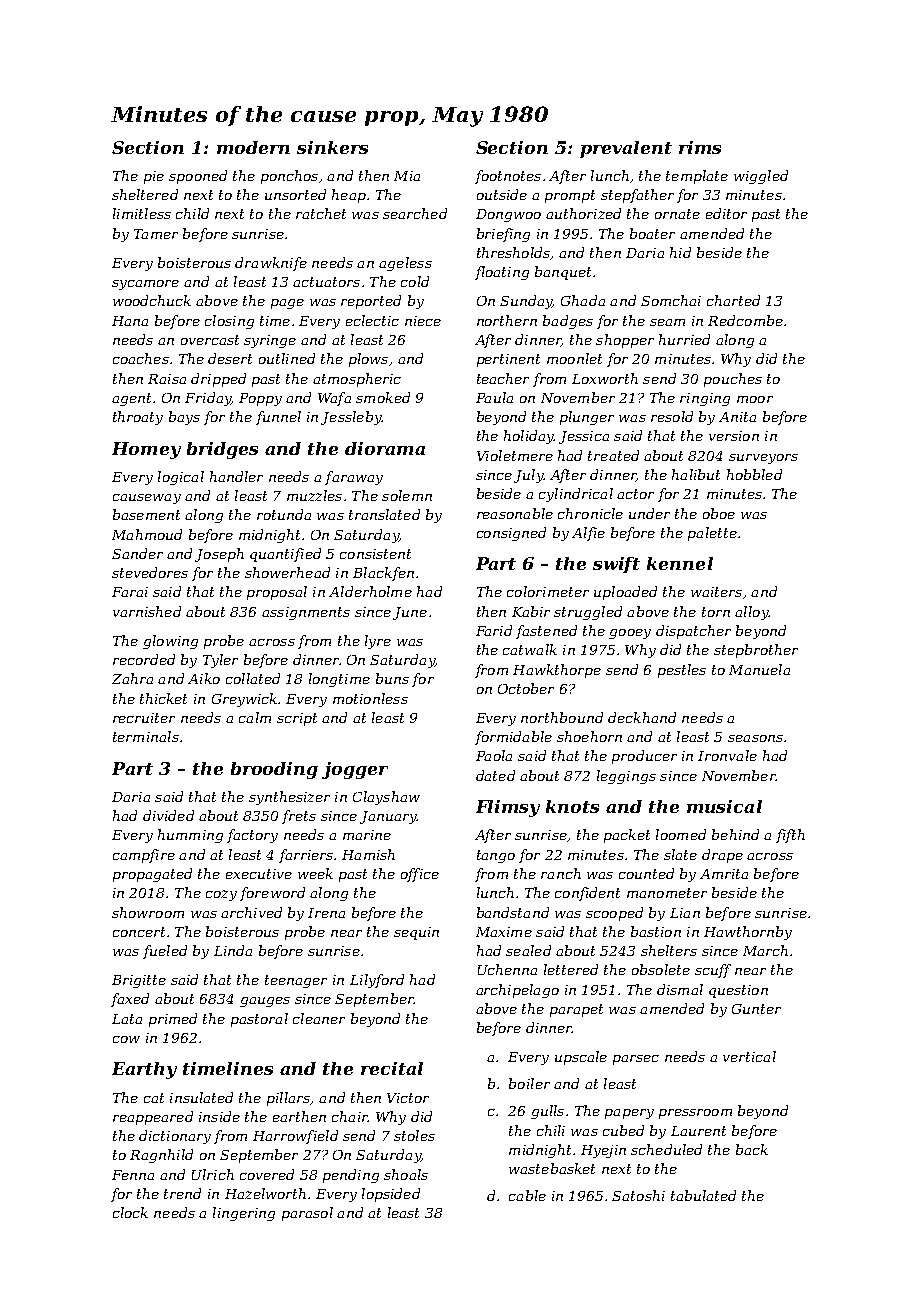 The height and width of the image is (1308, 924). I want to click on cozy, so click(221, 895).
